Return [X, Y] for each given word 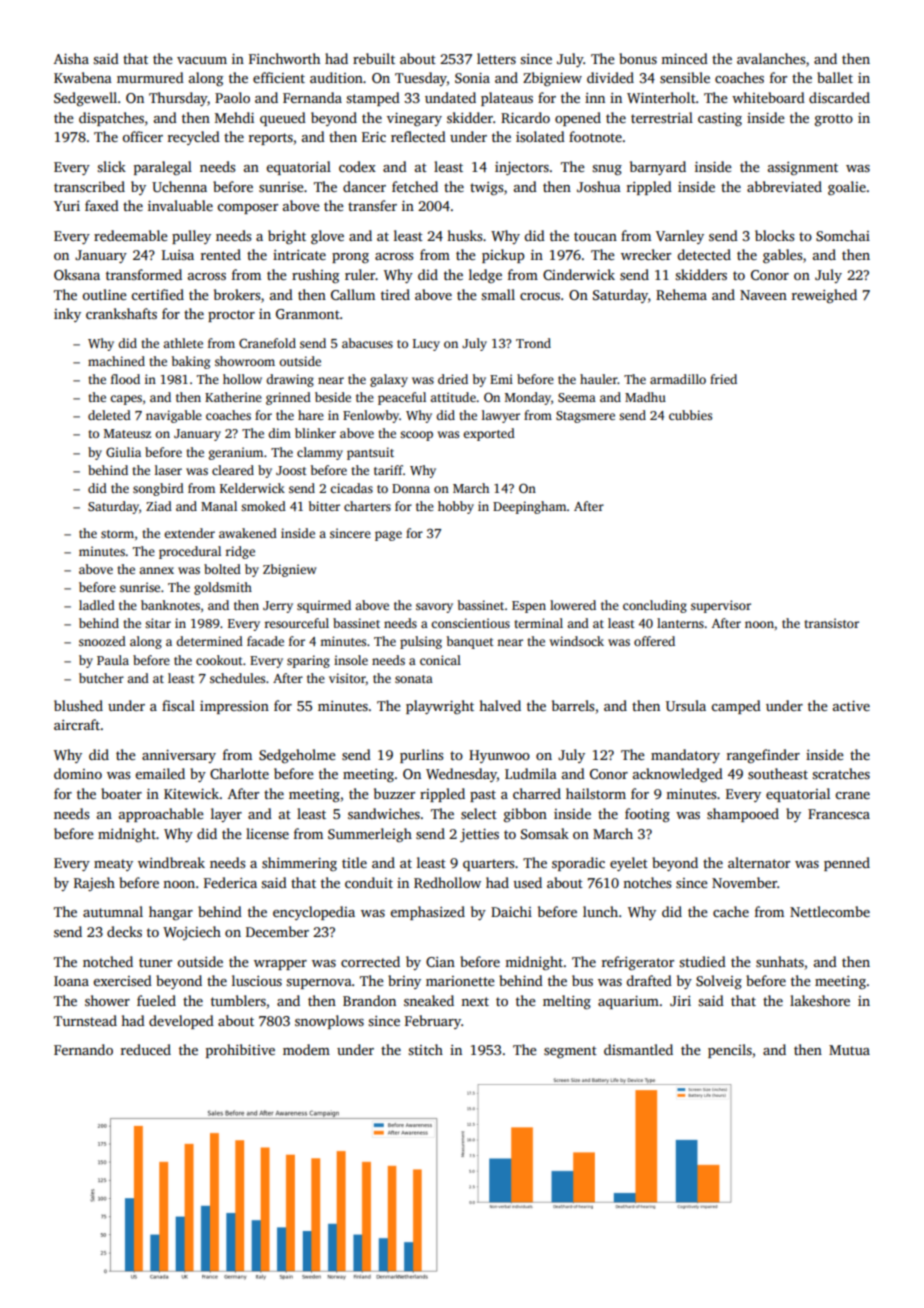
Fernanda [312, 97]
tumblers [238, 1000]
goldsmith [223, 588]
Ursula [686, 705]
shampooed [743, 815]
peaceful [402, 398]
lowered [573, 605]
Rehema [681, 294]
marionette [460, 981]
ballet [835, 77]
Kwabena [83, 77]
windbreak [171, 862]
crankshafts [121, 313]
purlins [421, 756]
